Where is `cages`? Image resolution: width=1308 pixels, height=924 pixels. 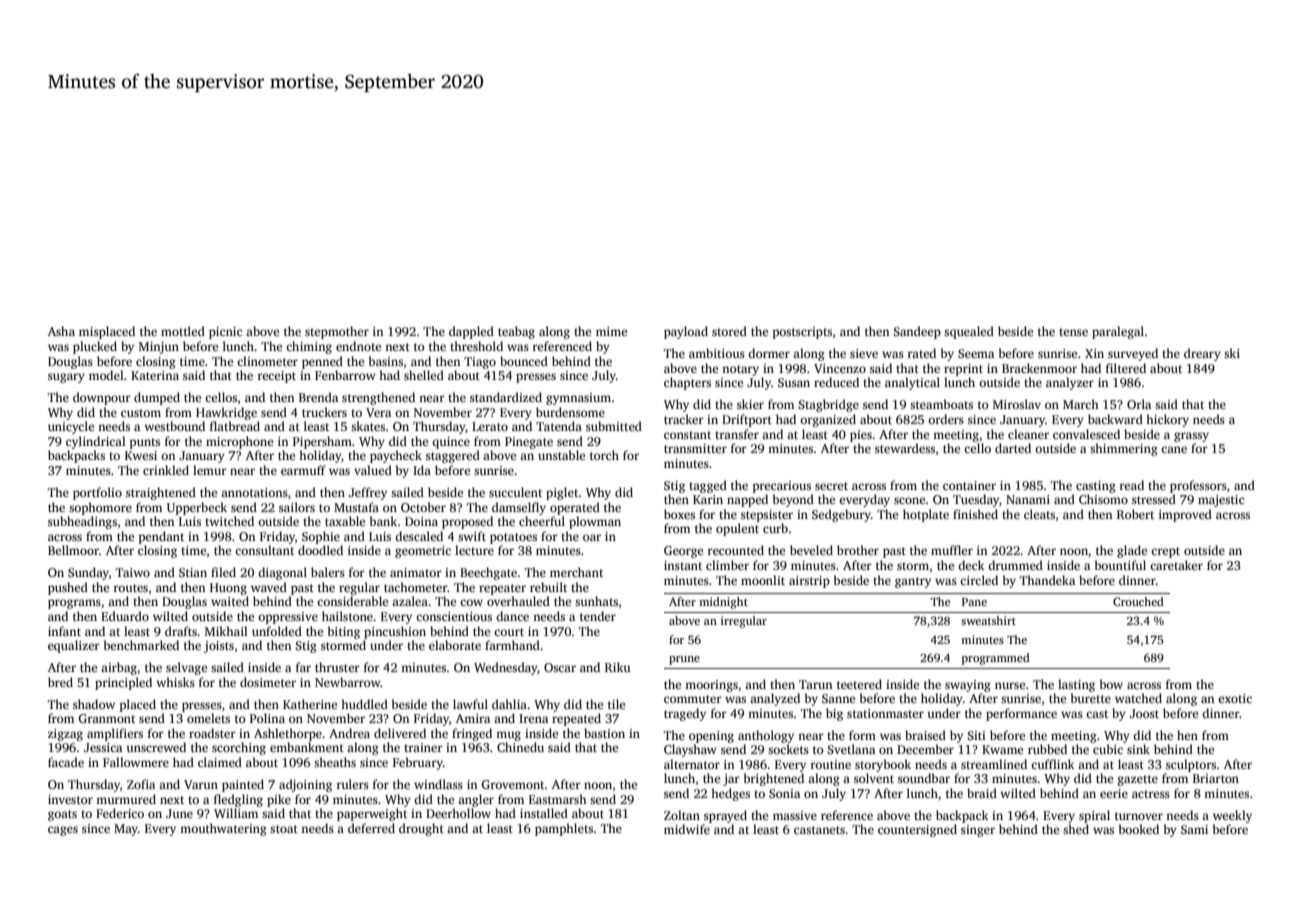 cages is located at coordinates (63, 831).
